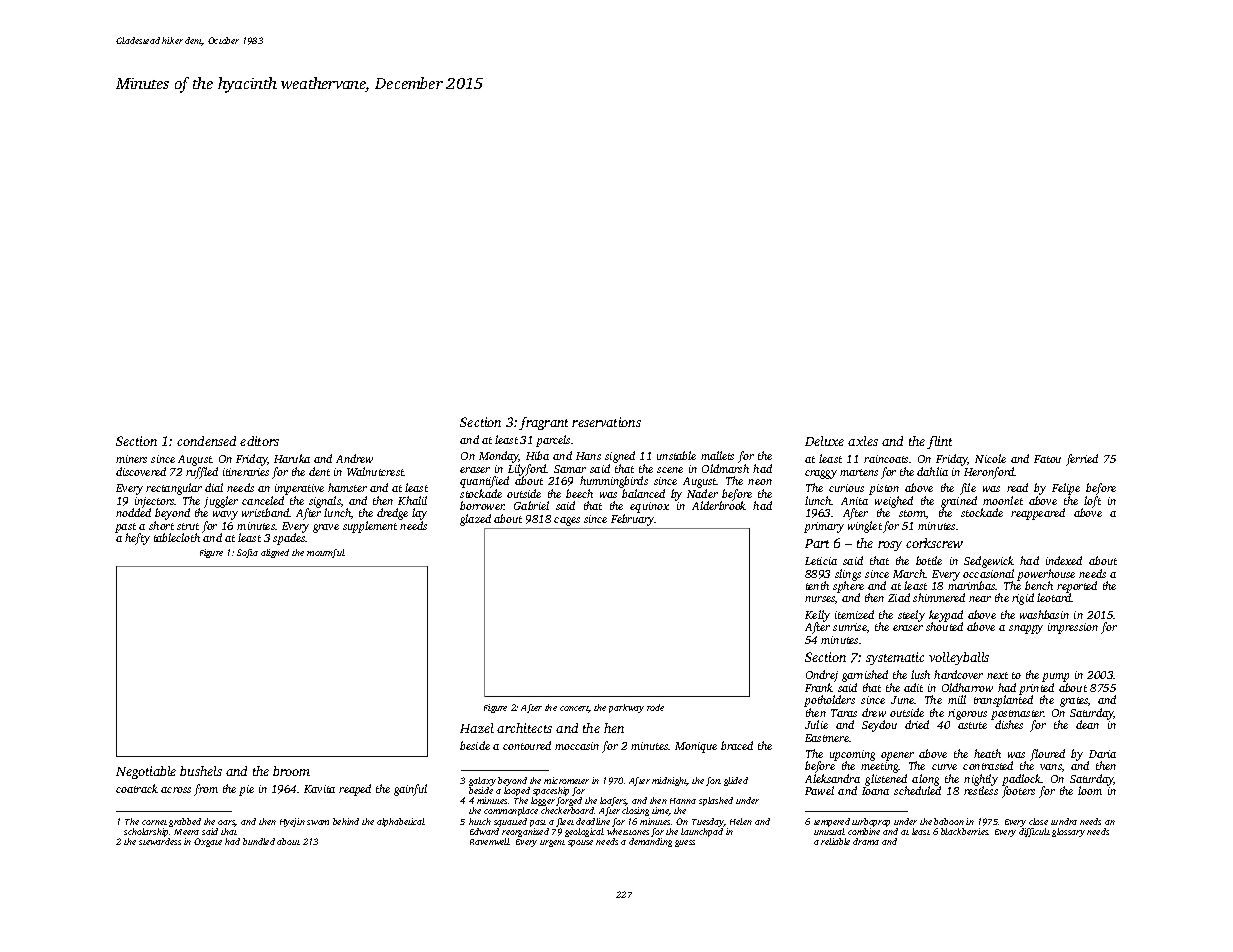 This screenshot has height=952, width=1233. What do you see at coordinates (579, 493) in the screenshot?
I see `beech` at bounding box center [579, 493].
